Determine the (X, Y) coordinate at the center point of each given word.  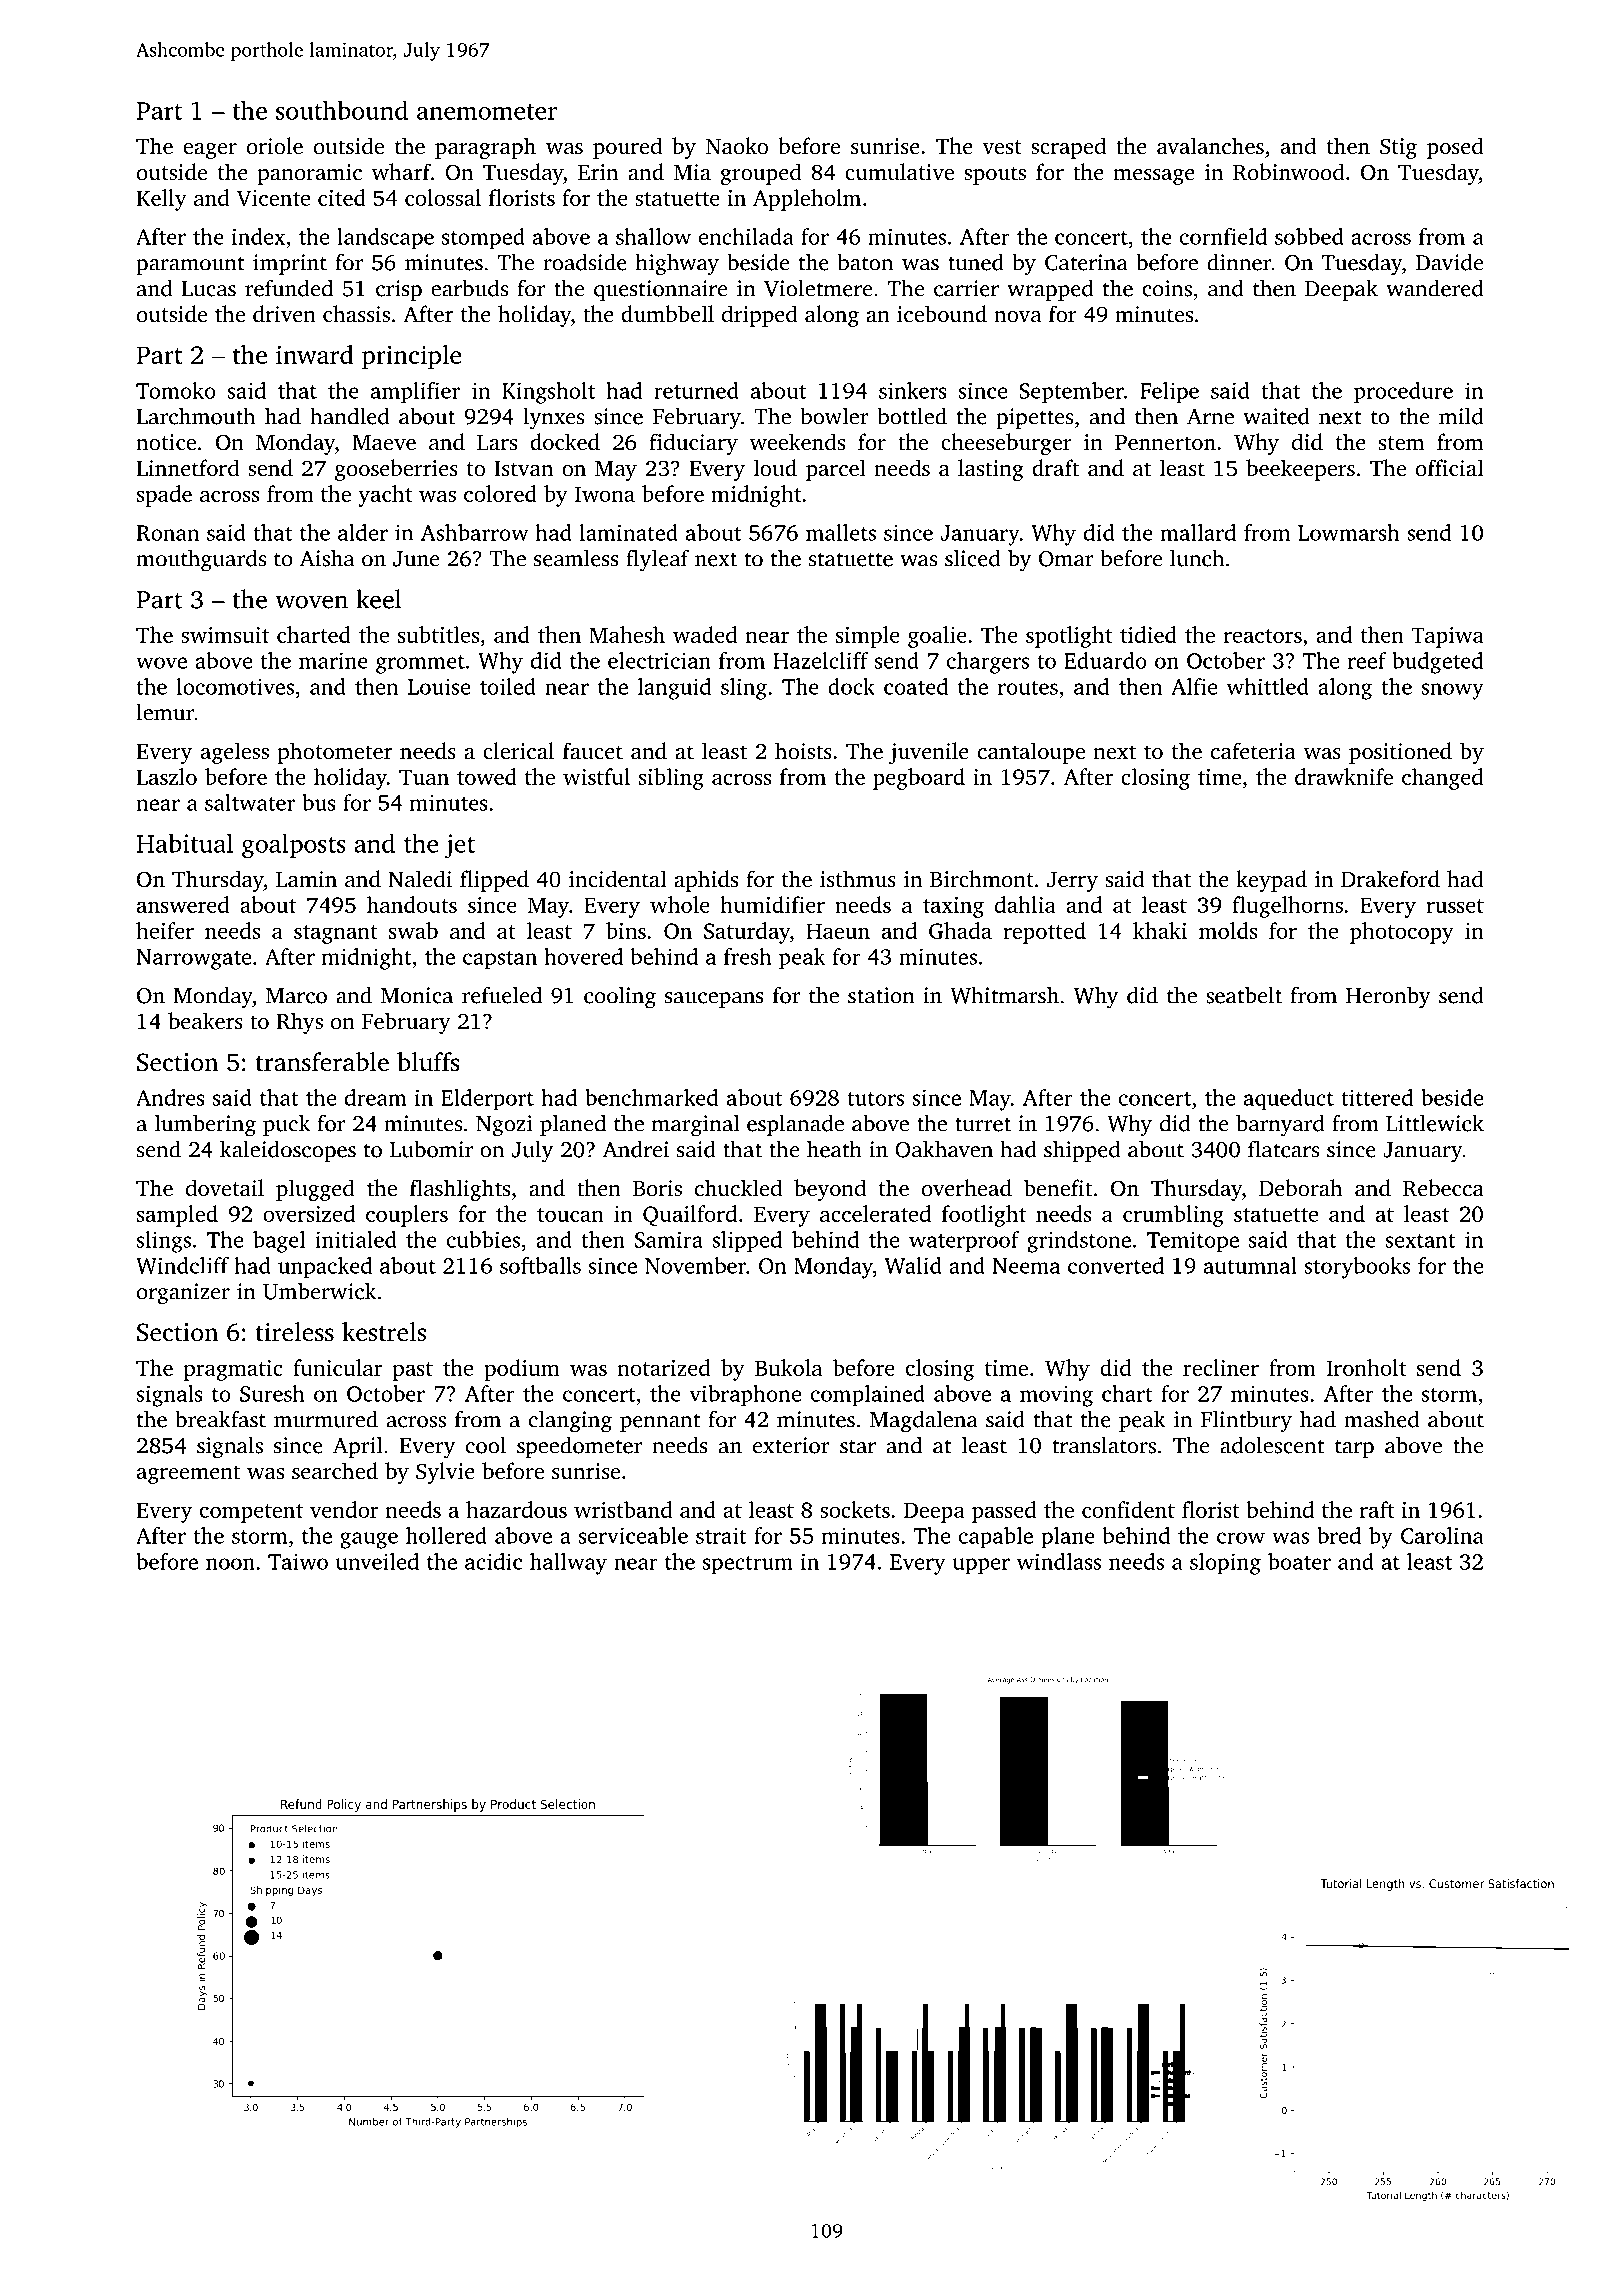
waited (1276, 416)
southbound (342, 110)
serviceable (633, 1535)
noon (230, 1564)
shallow (653, 236)
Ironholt (1366, 1367)
